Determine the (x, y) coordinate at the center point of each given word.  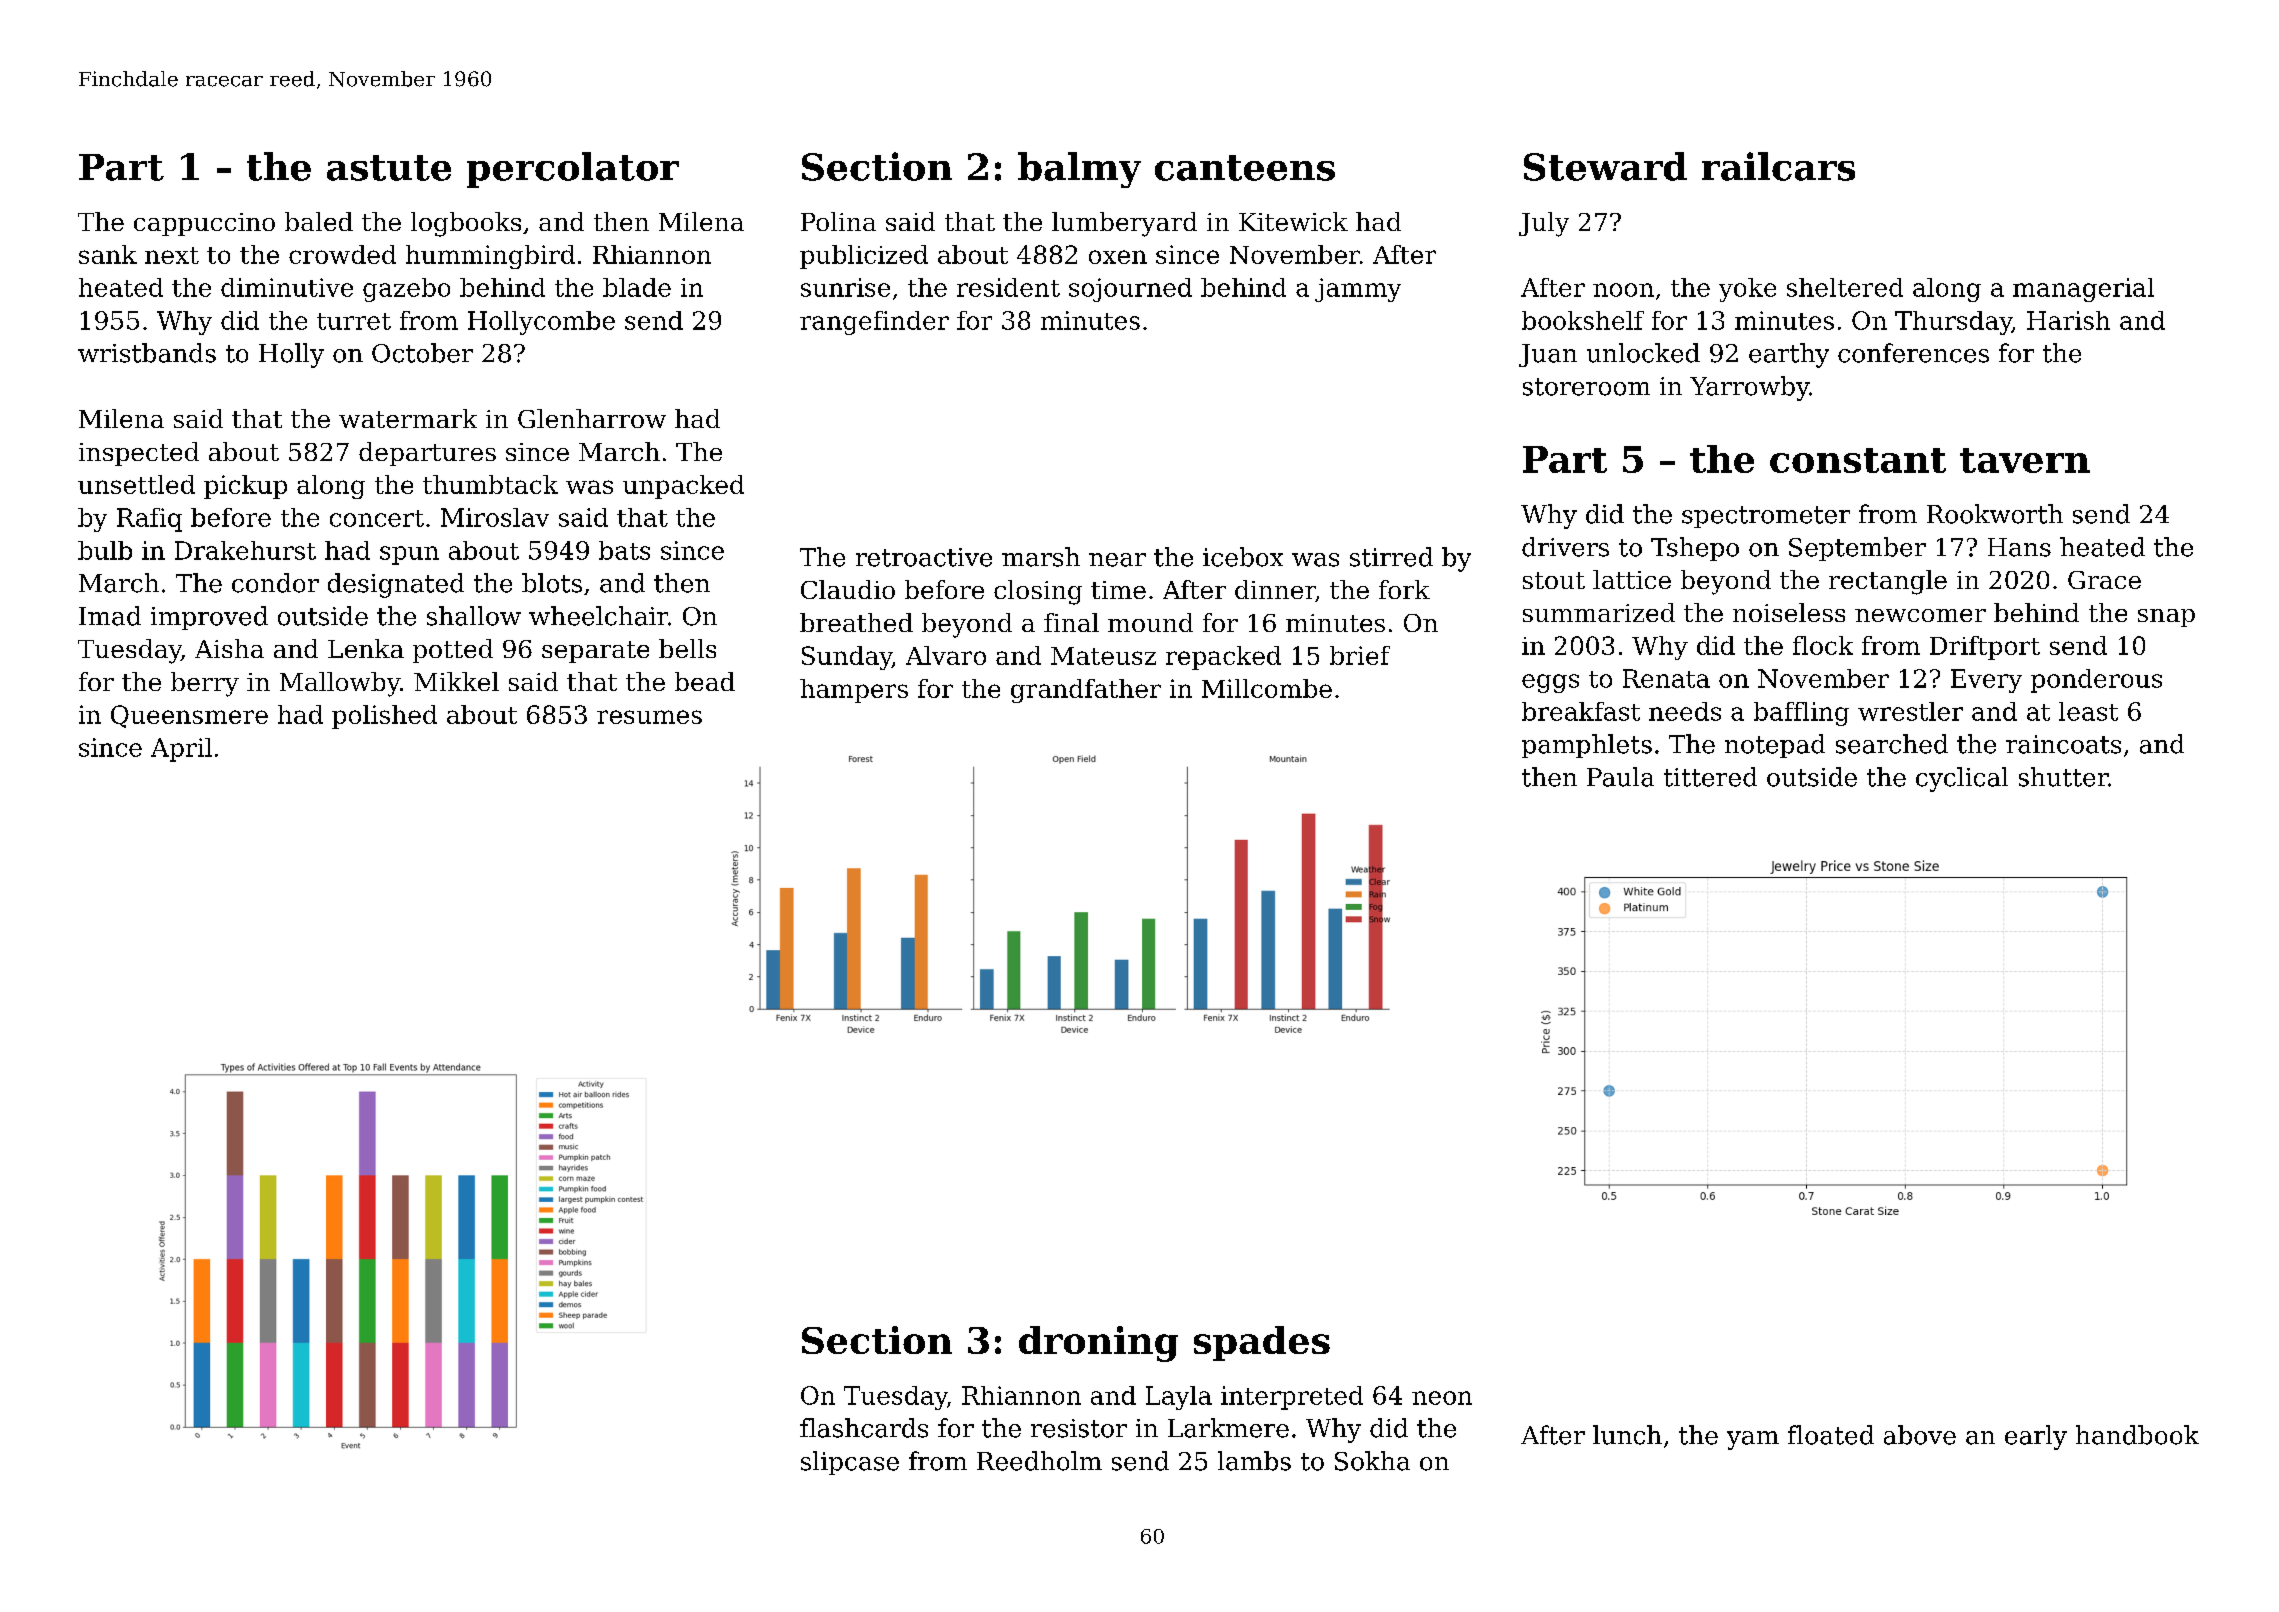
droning (1098, 1344)
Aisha (229, 648)
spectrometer (1766, 517)
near (1117, 560)
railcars (1778, 166)
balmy (1079, 170)
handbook (2137, 1435)
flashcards (864, 1428)
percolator (573, 170)
